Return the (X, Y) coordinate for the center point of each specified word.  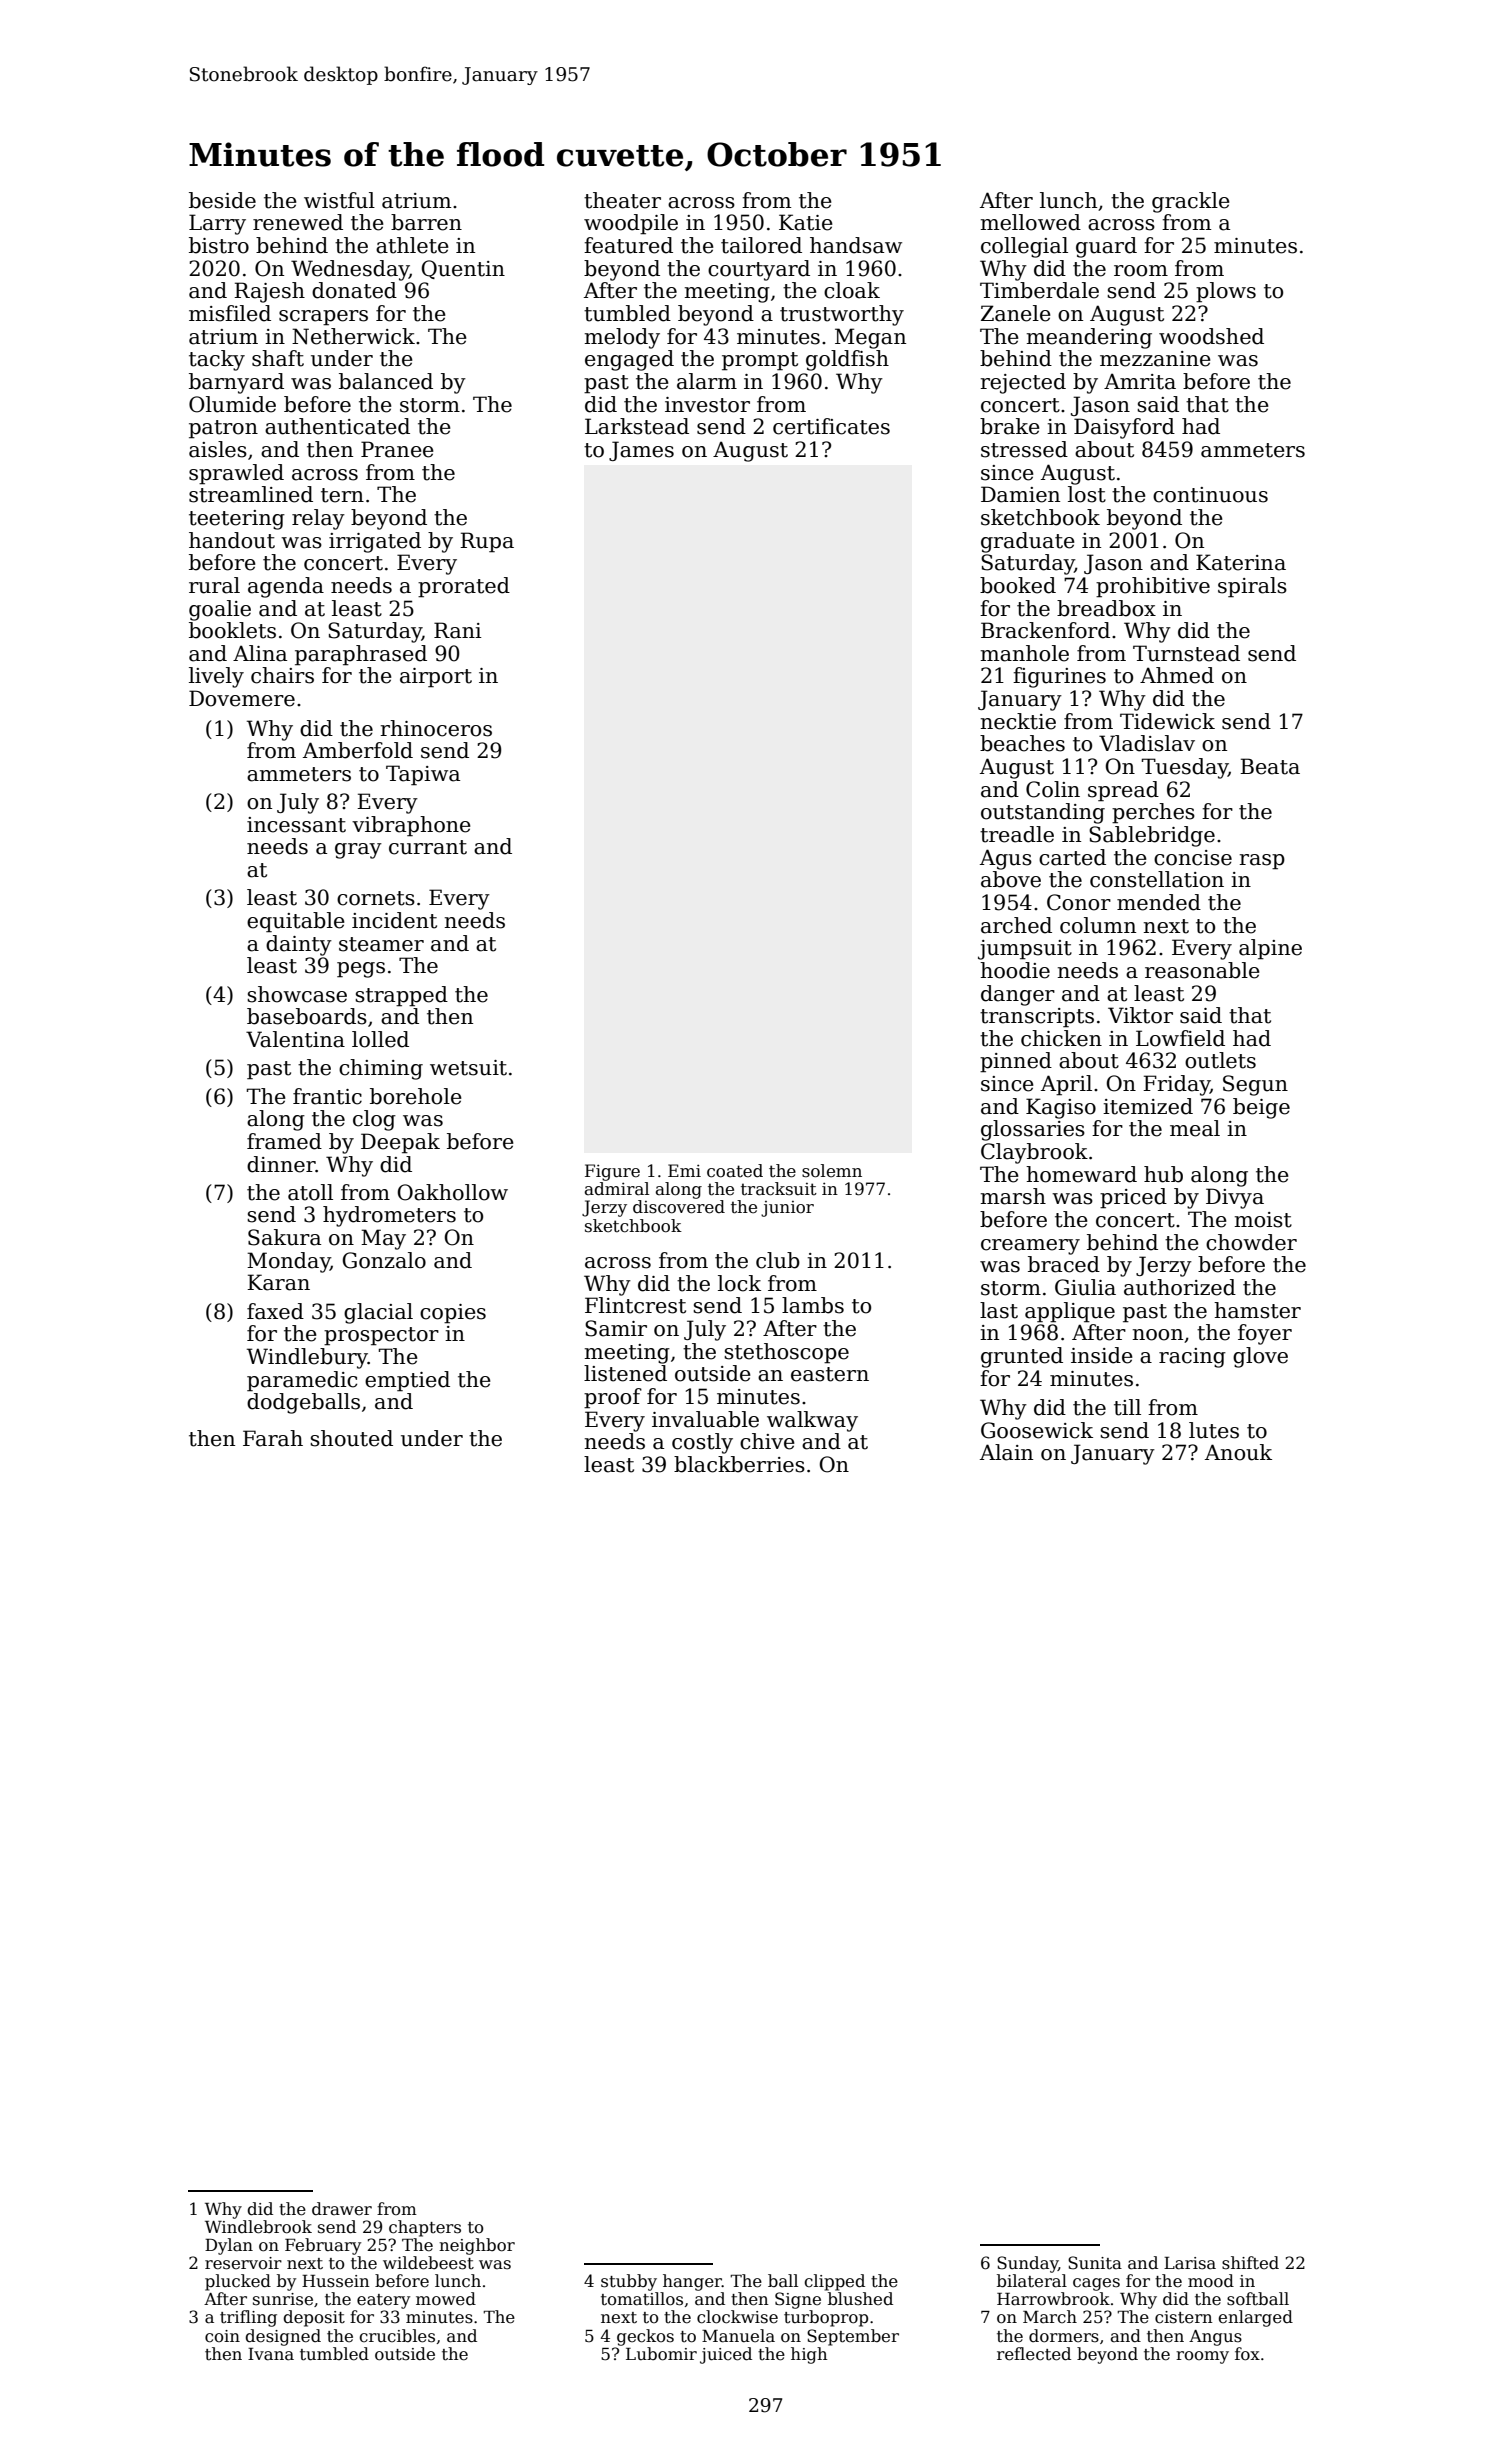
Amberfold (358, 750)
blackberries (739, 1464)
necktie (1018, 721)
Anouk (1238, 1452)
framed (284, 1141)
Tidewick (1167, 721)
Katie (806, 222)
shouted (351, 1438)
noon (1158, 1335)
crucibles (397, 2336)
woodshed (1211, 336)
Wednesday (350, 270)
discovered (679, 1207)
